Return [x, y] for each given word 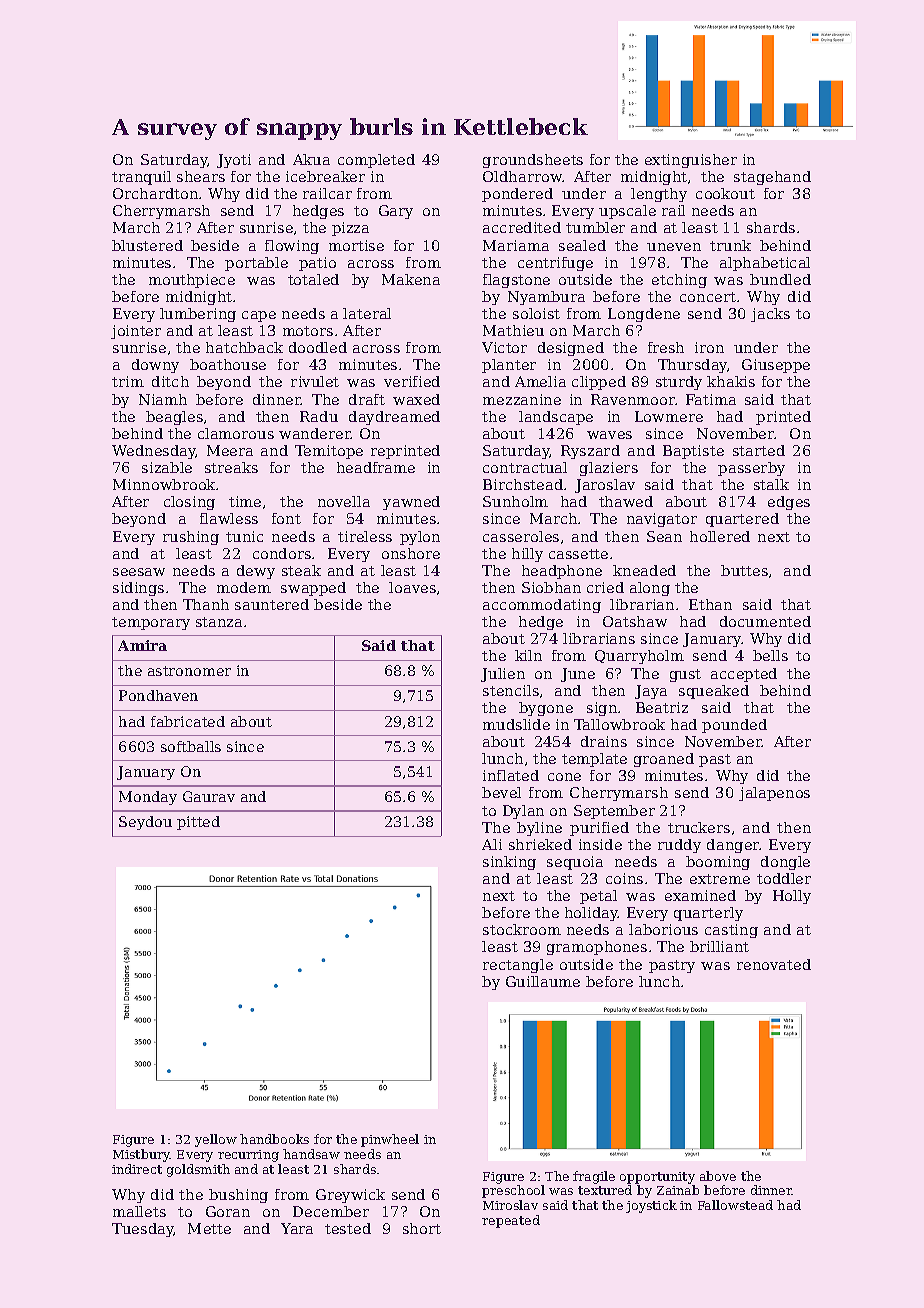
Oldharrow [523, 176]
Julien [503, 675]
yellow [216, 1140]
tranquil [141, 178]
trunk [730, 245]
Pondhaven [158, 695]
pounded [734, 726]
